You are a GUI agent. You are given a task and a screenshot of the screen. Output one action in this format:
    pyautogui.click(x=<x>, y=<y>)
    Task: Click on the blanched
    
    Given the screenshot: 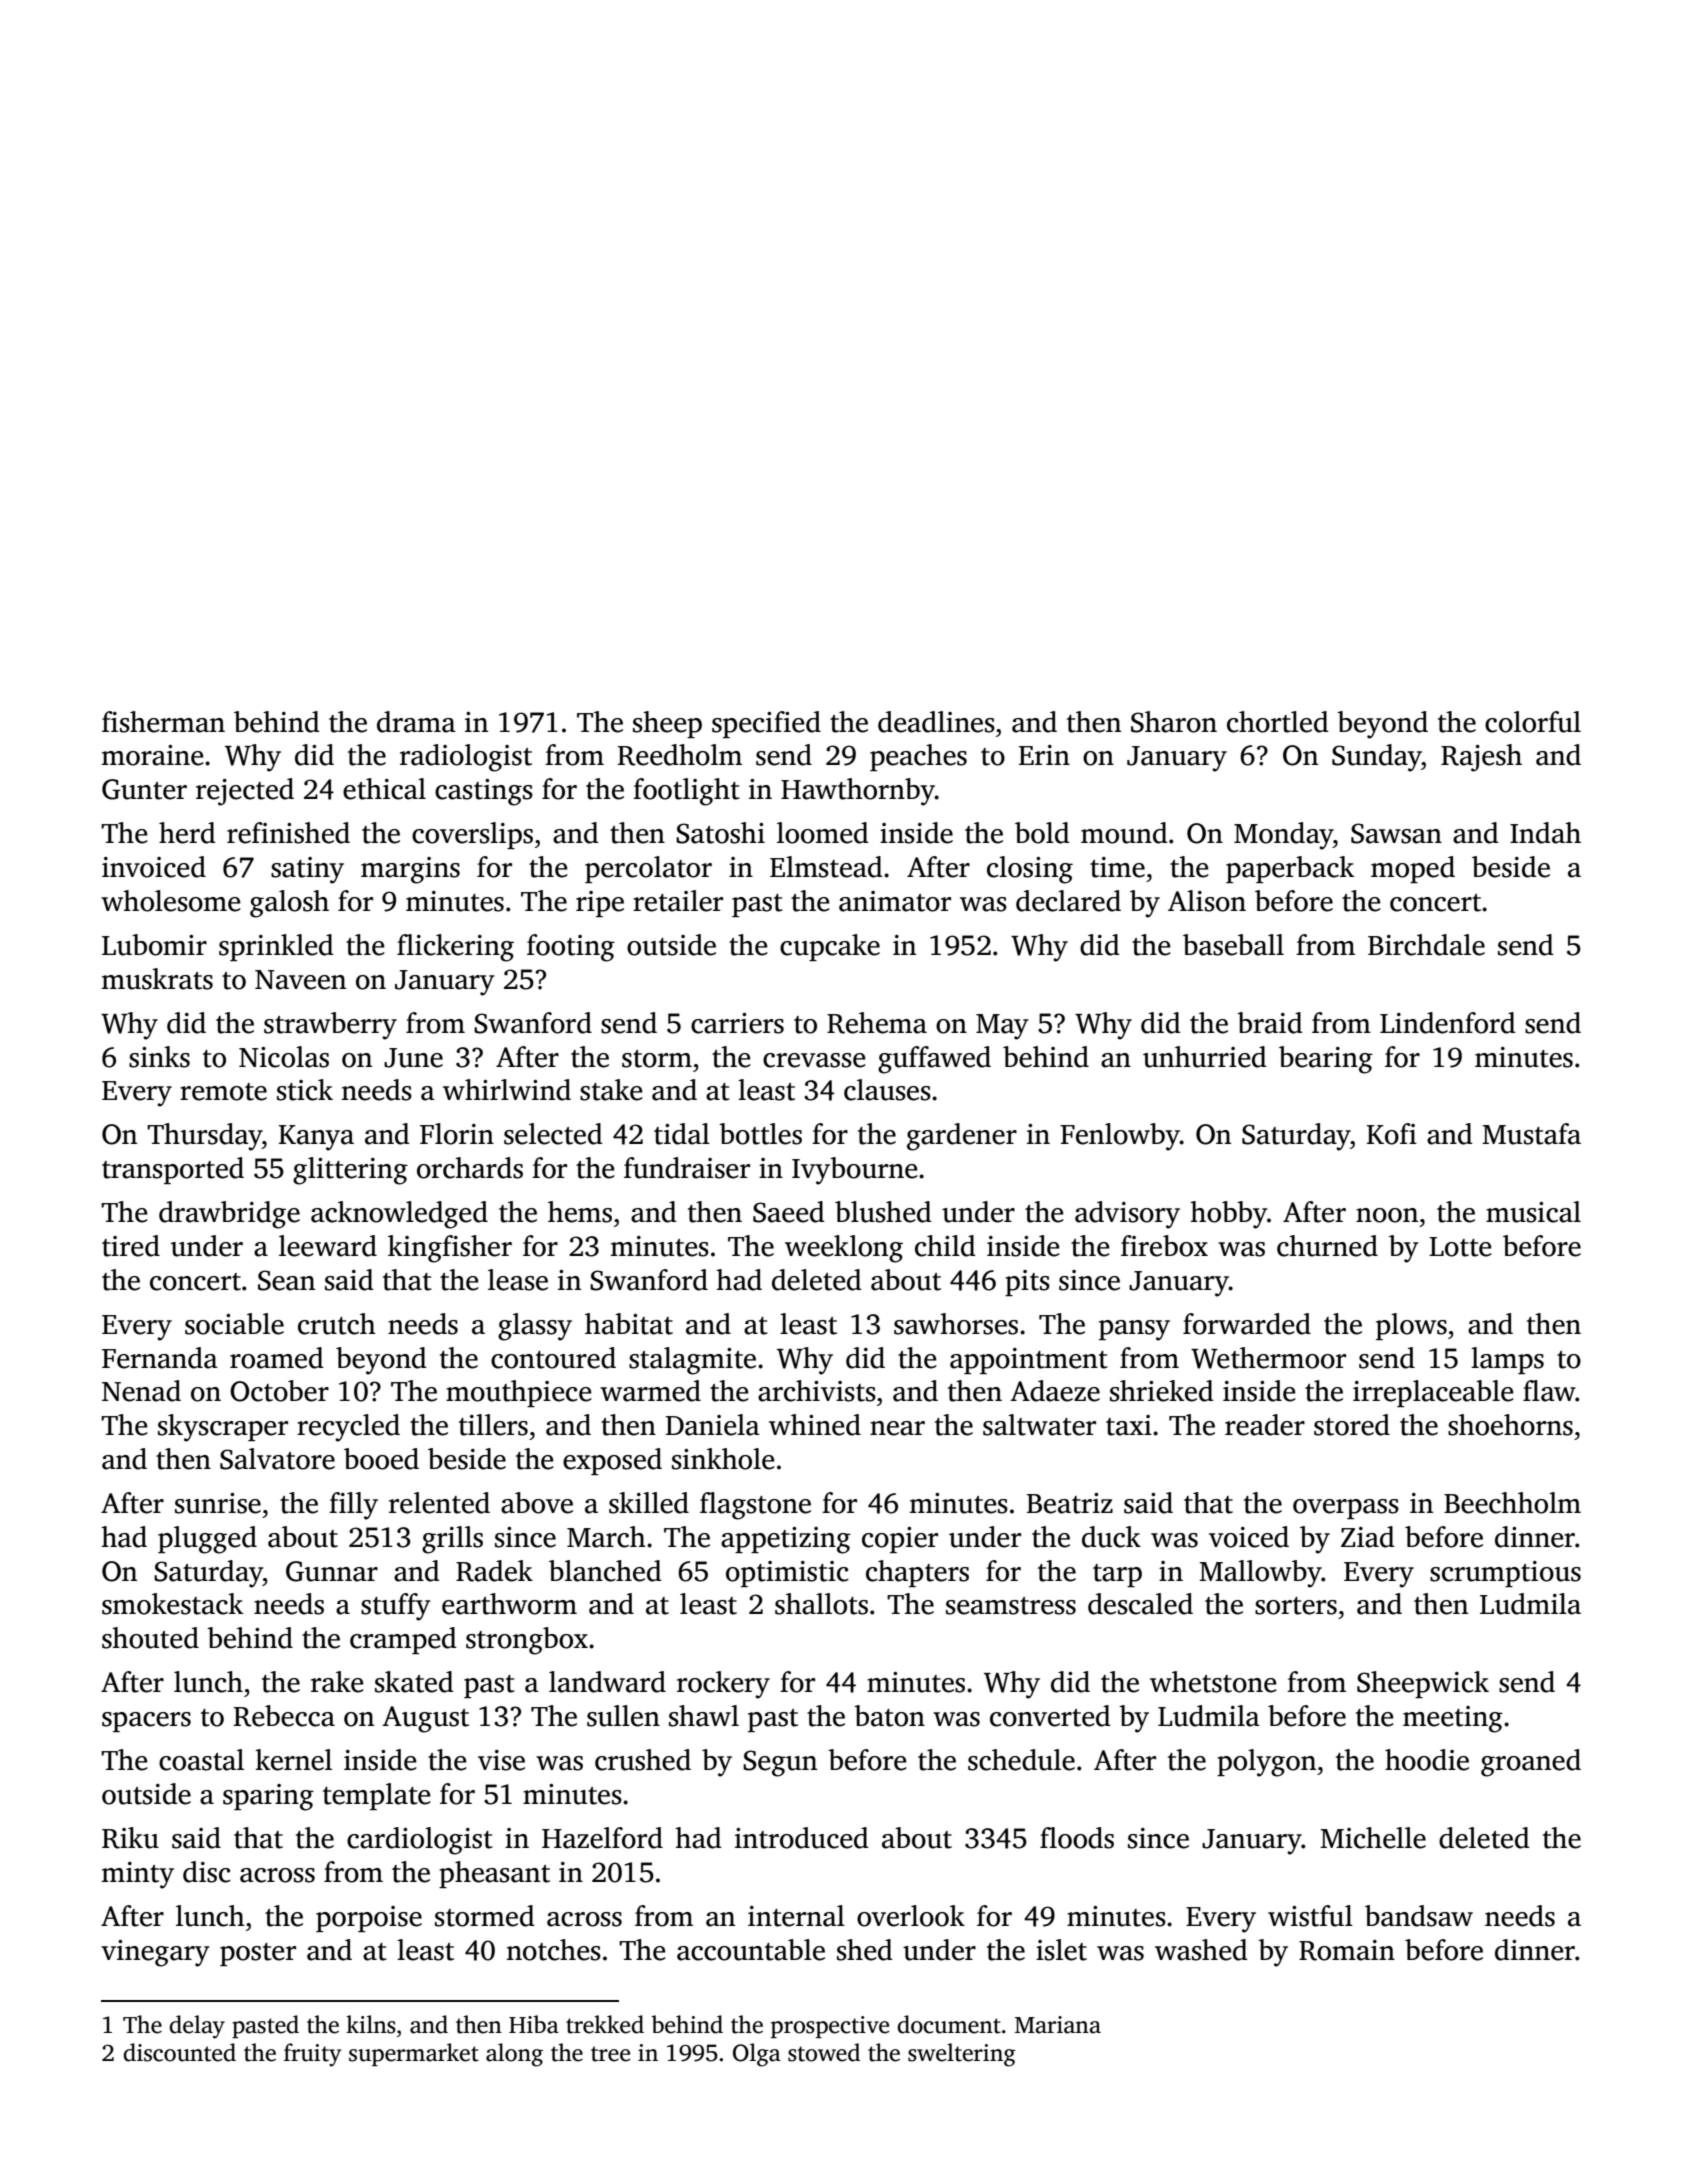 What is the action you would take?
    pyautogui.click(x=605, y=1571)
